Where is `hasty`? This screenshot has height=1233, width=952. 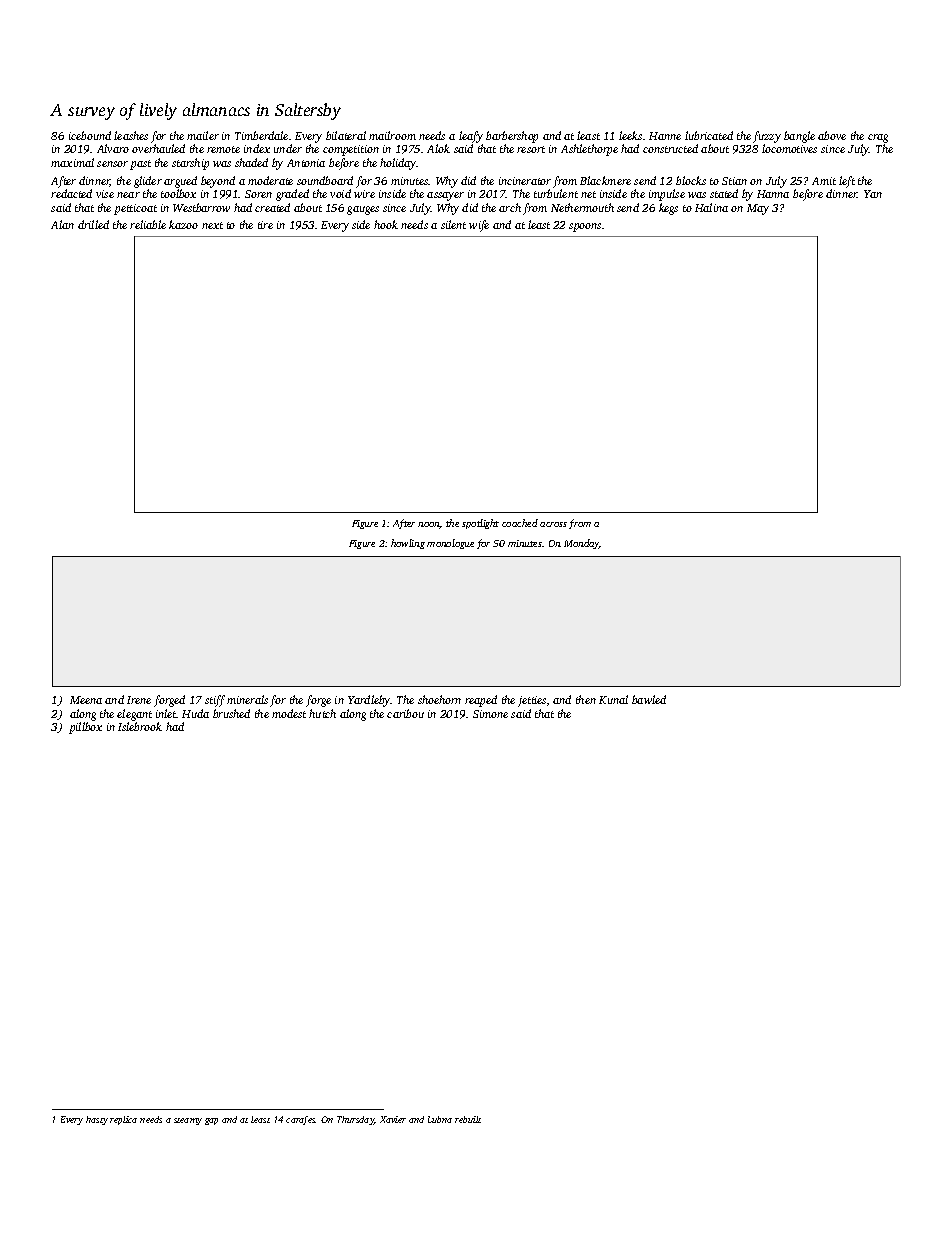 hasty is located at coordinates (97, 1120).
